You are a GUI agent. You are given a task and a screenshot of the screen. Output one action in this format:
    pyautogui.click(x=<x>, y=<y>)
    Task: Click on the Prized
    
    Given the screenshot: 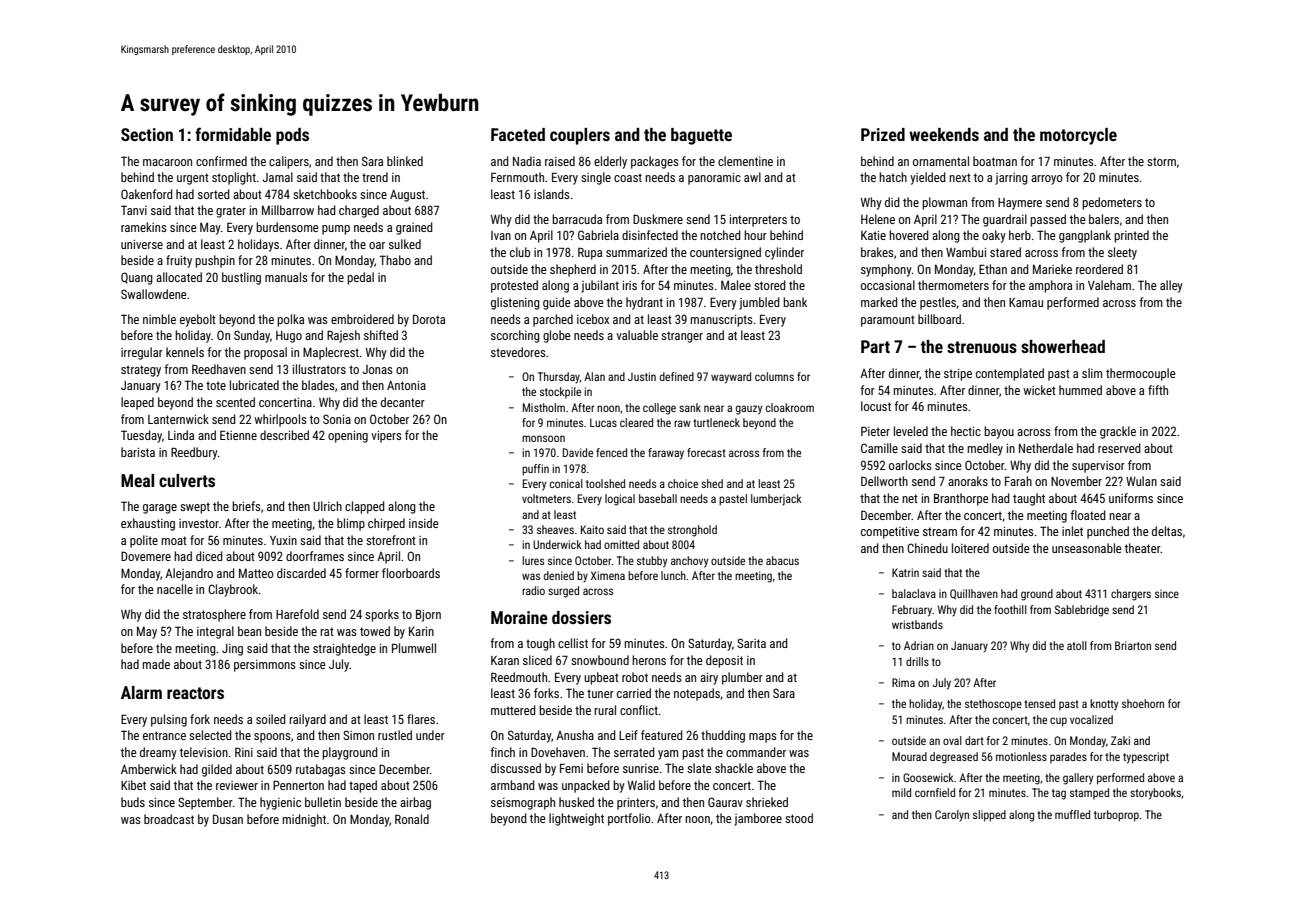 What is the action you would take?
    pyautogui.click(x=883, y=134)
